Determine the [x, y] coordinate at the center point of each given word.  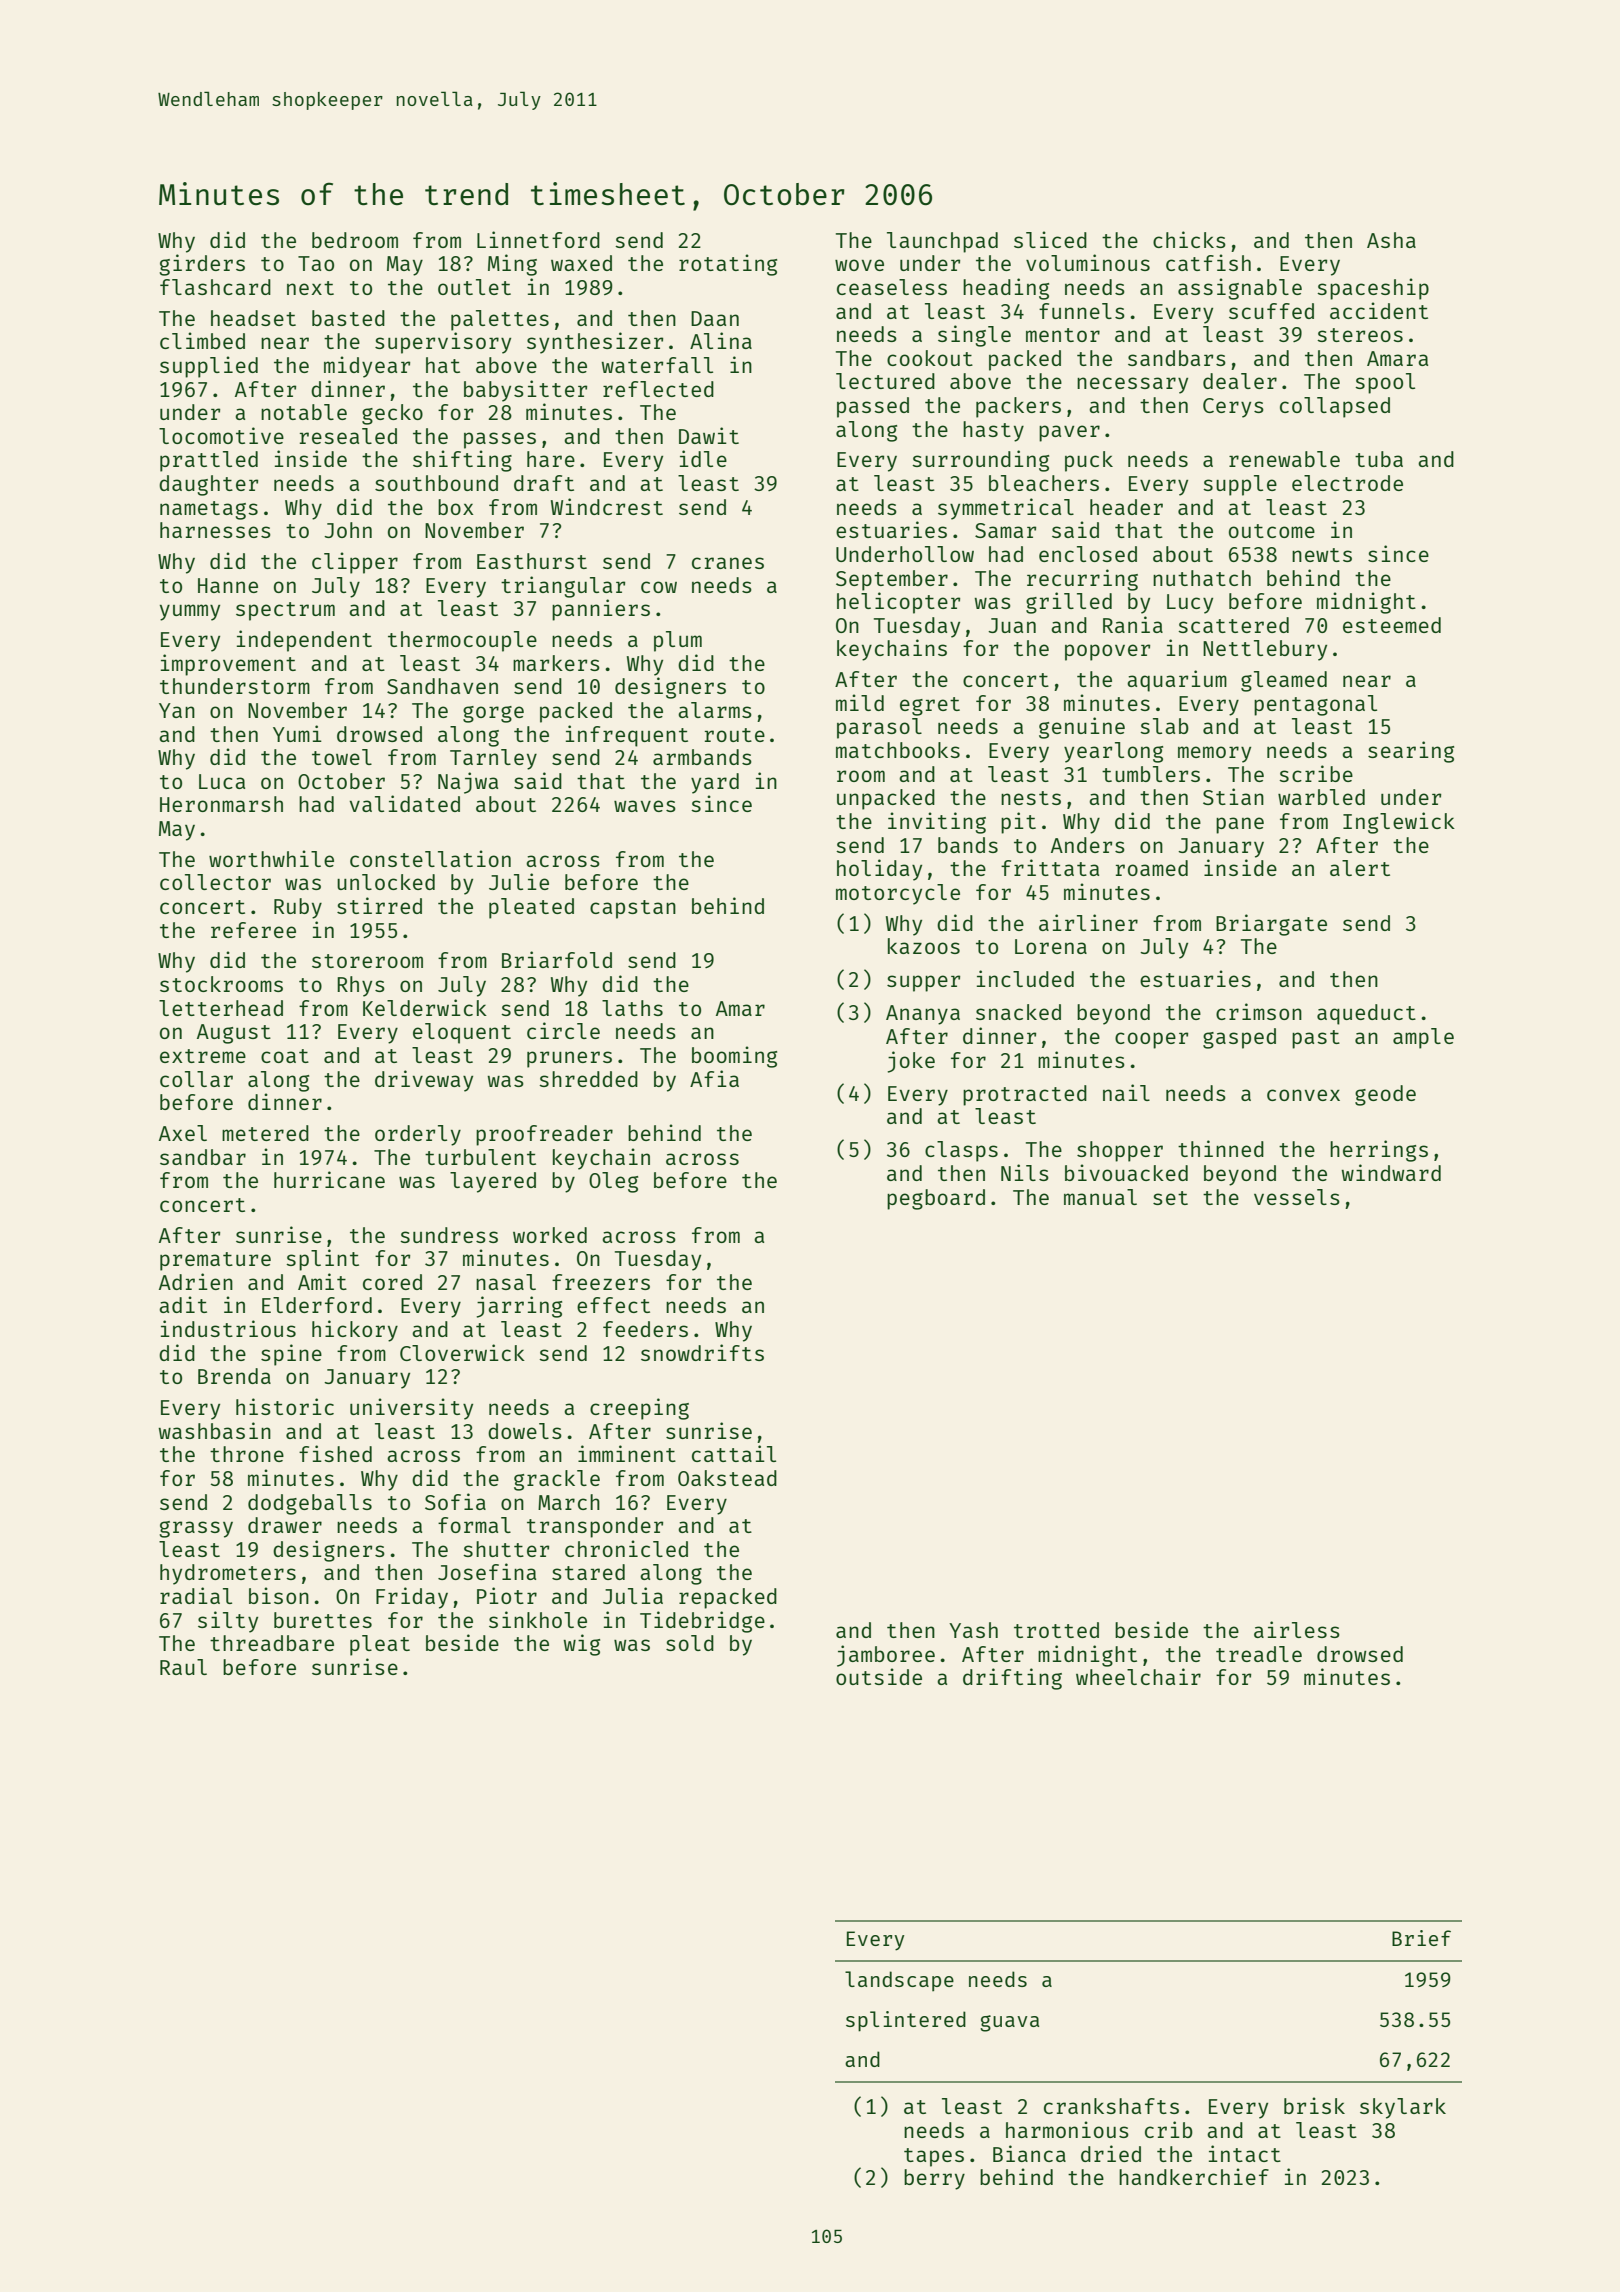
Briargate [1271, 925]
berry [934, 2179]
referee [253, 930]
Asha [1391, 240]
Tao [316, 263]
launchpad [942, 242]
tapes [934, 2157]
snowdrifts [702, 1352]
